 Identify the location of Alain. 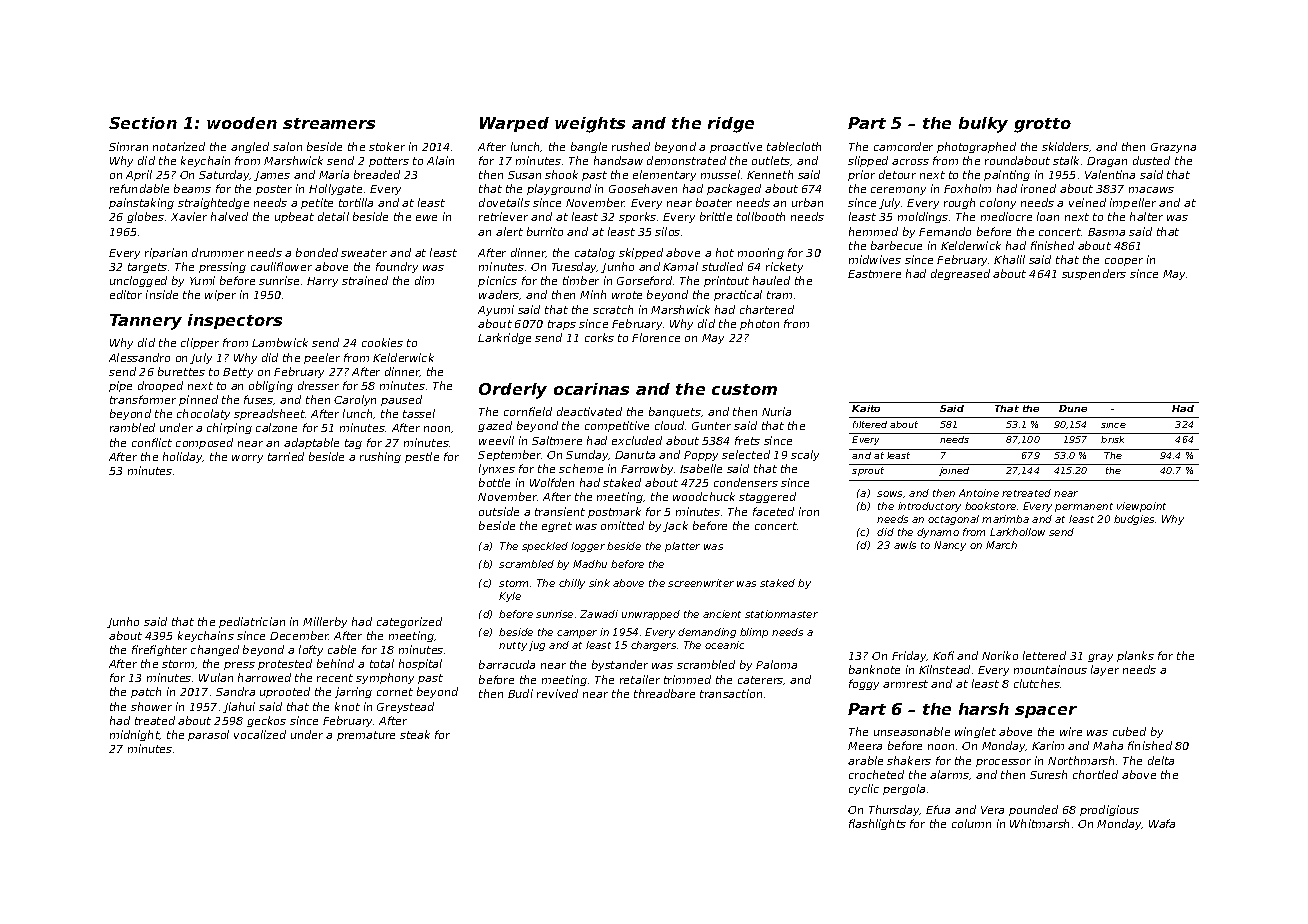
(440, 160).
